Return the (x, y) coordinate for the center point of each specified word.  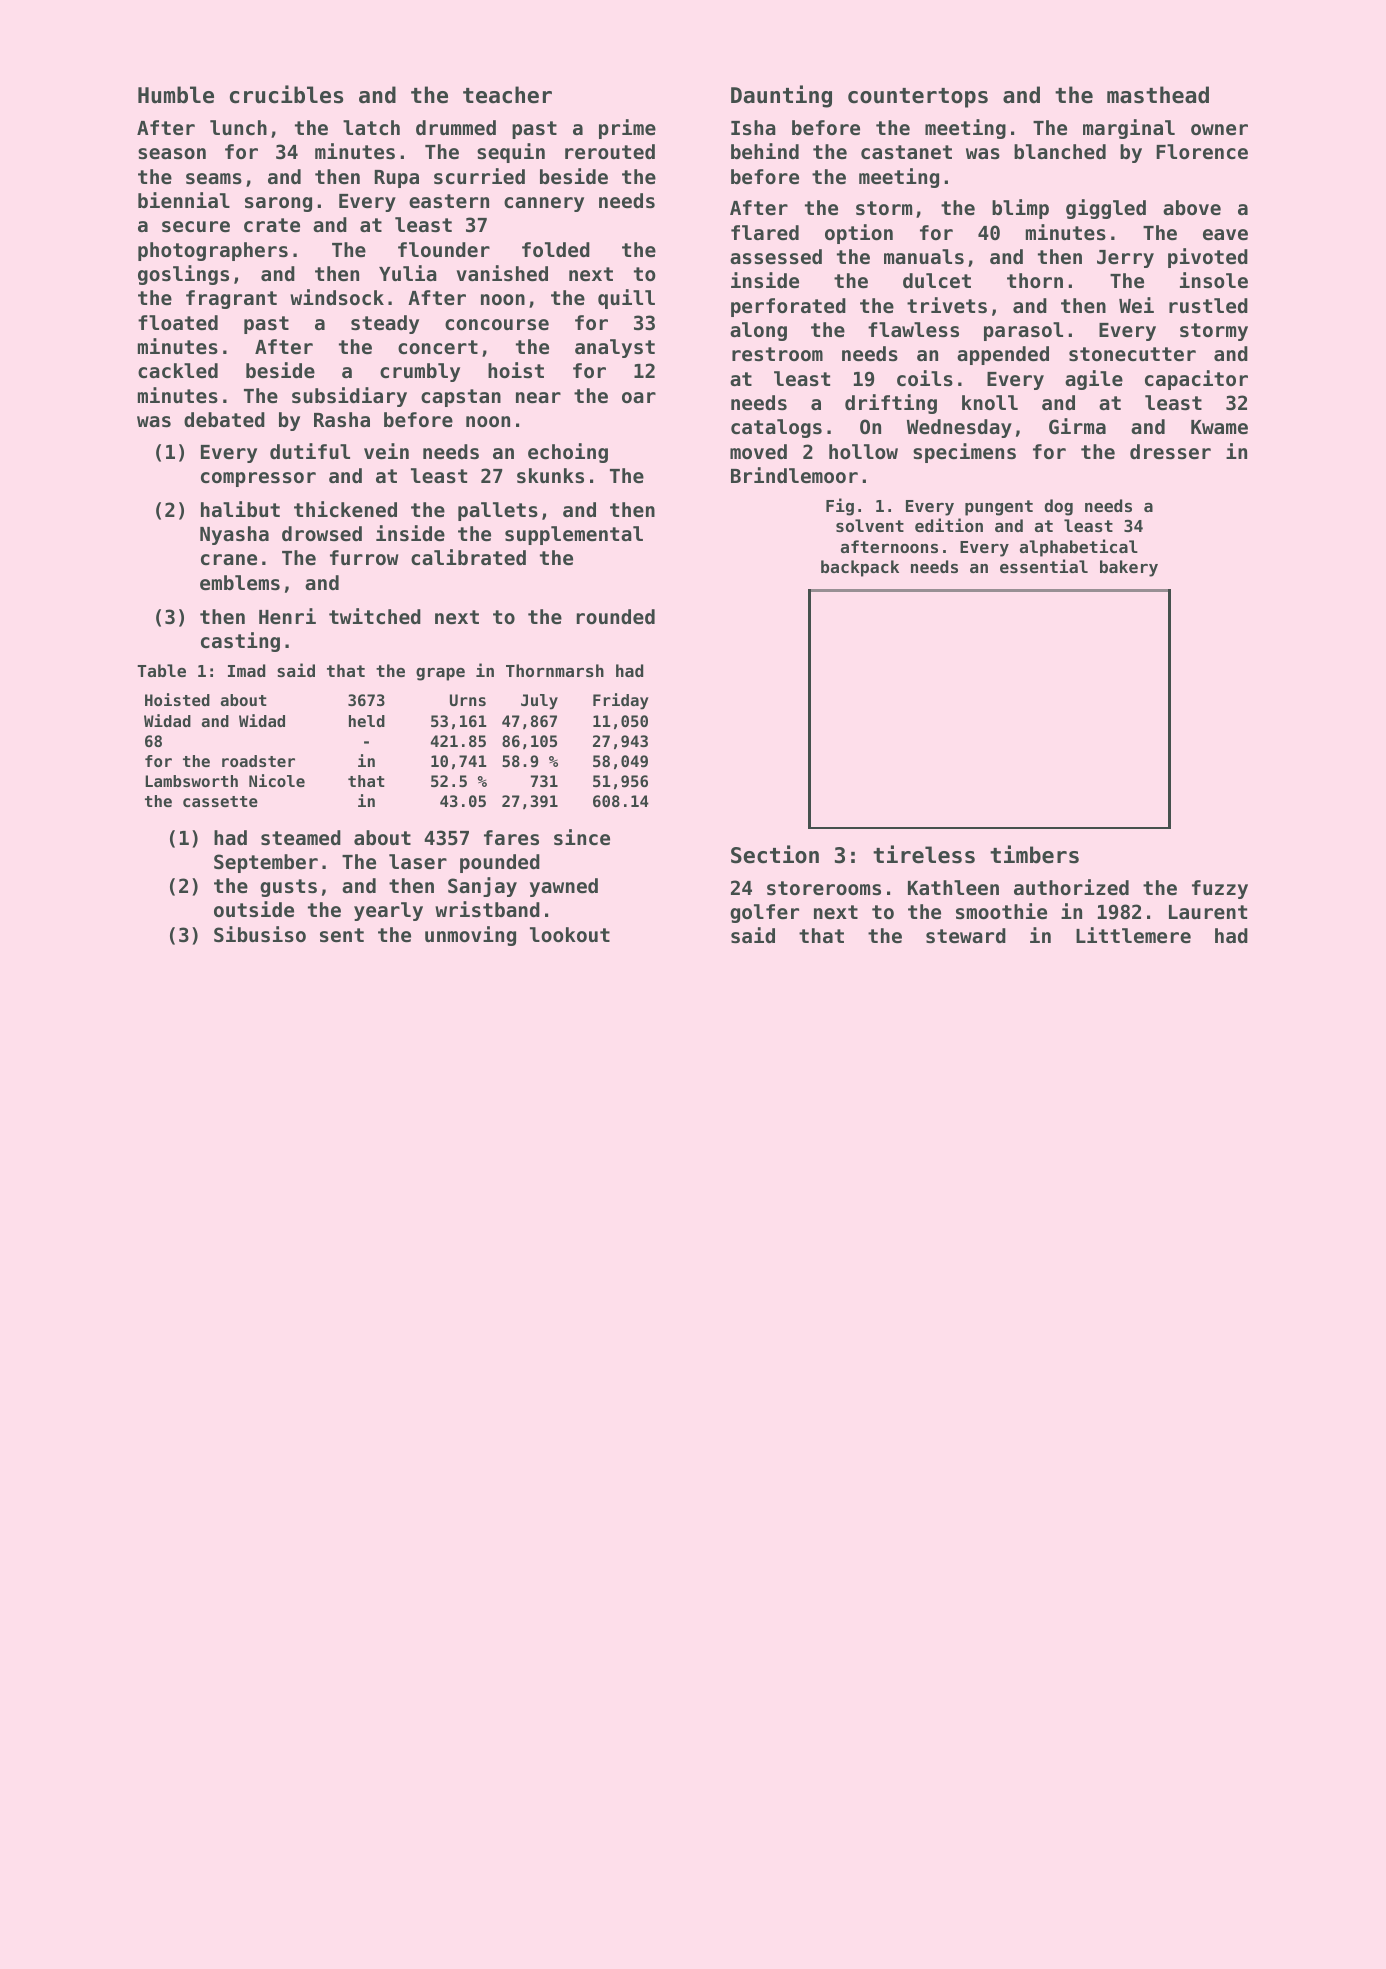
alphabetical (1079, 548)
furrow (364, 557)
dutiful (310, 451)
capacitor (1196, 380)
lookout (570, 934)
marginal (1129, 129)
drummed (456, 127)
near (538, 397)
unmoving (470, 936)
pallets (498, 511)
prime (627, 129)
